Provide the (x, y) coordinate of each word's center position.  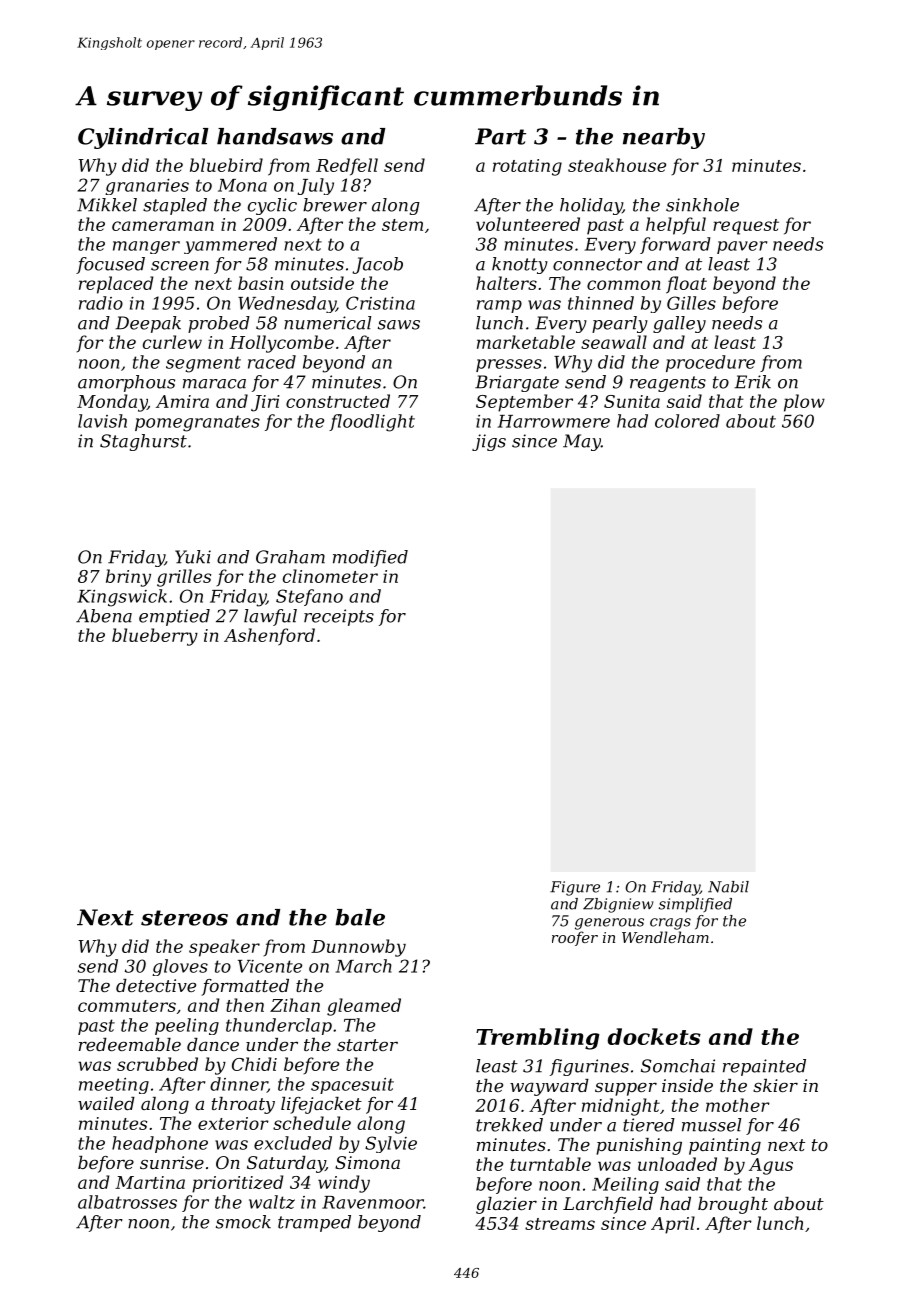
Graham (290, 557)
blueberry (155, 637)
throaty (243, 1105)
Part (500, 136)
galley (679, 324)
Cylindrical (143, 138)
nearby (664, 138)
